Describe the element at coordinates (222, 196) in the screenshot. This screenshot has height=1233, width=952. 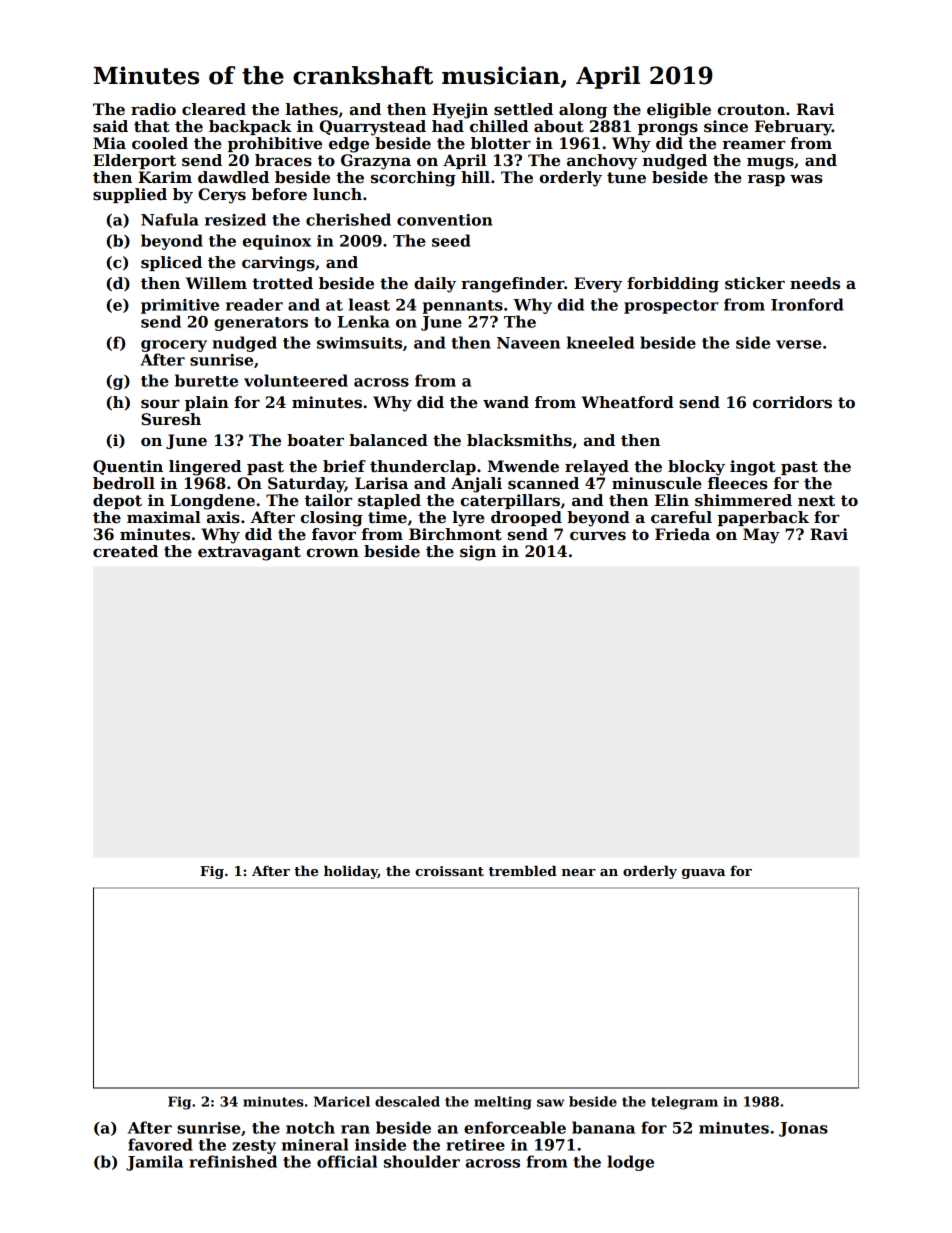
I see `Cerys` at that location.
